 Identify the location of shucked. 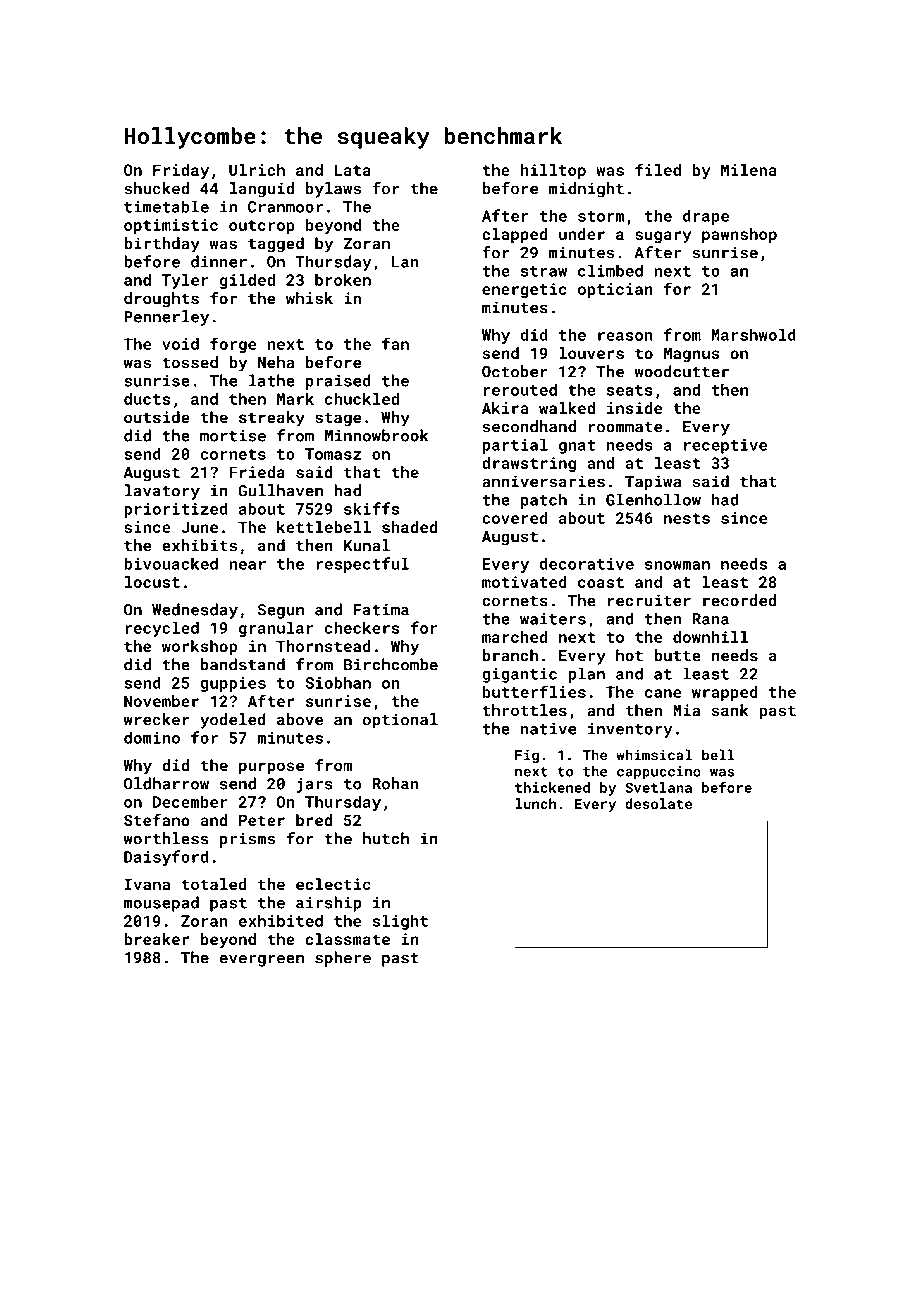
(156, 188).
